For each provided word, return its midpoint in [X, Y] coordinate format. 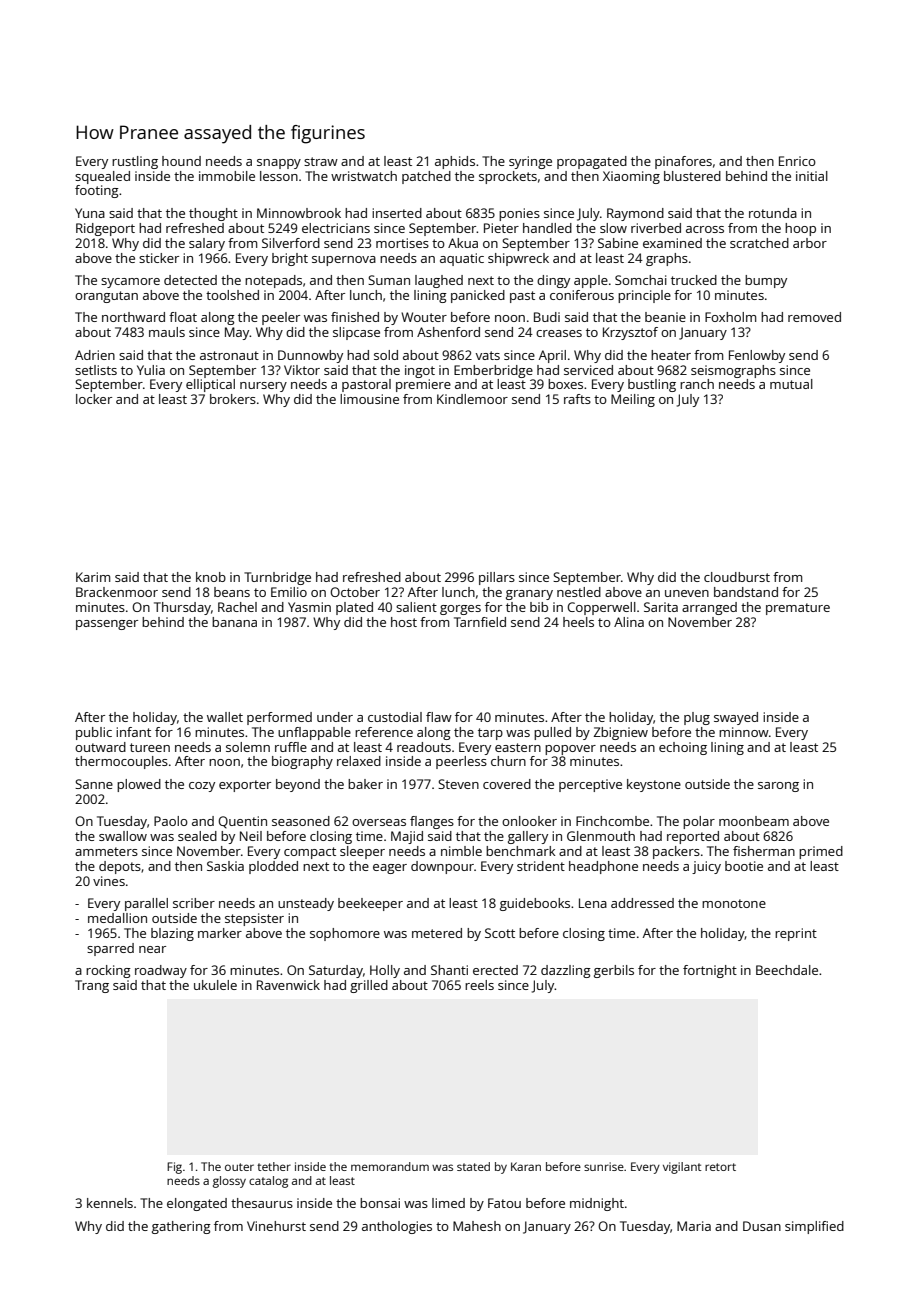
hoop [800, 229]
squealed [102, 177]
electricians [336, 228]
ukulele [215, 985]
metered [437, 933]
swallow [123, 836]
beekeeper [370, 904]
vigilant [682, 1168]
